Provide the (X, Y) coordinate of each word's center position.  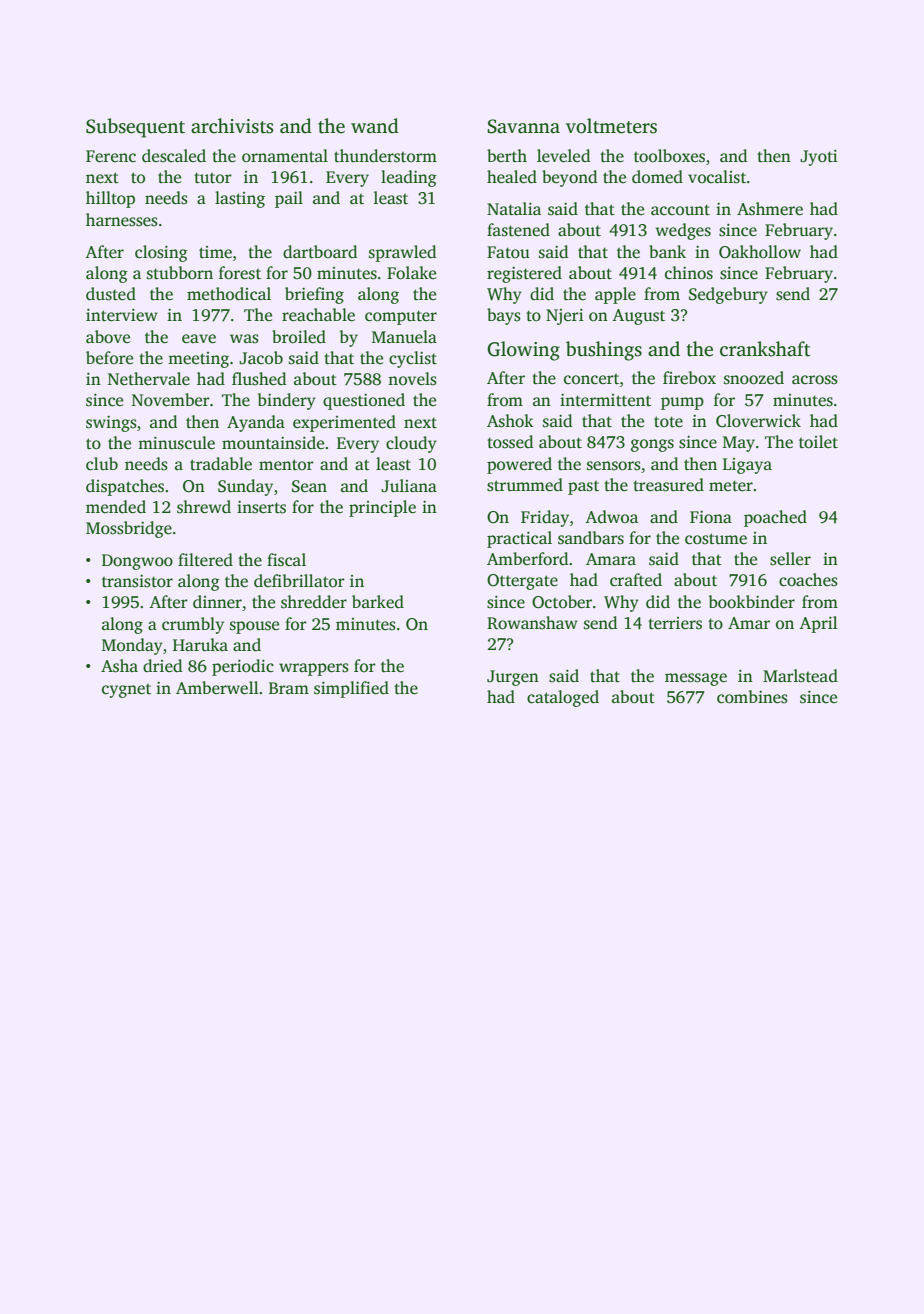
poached (775, 518)
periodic (243, 667)
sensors (614, 466)
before (109, 358)
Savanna (523, 126)
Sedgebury (728, 295)
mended (116, 507)
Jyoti (819, 157)
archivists (232, 126)
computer (401, 317)
